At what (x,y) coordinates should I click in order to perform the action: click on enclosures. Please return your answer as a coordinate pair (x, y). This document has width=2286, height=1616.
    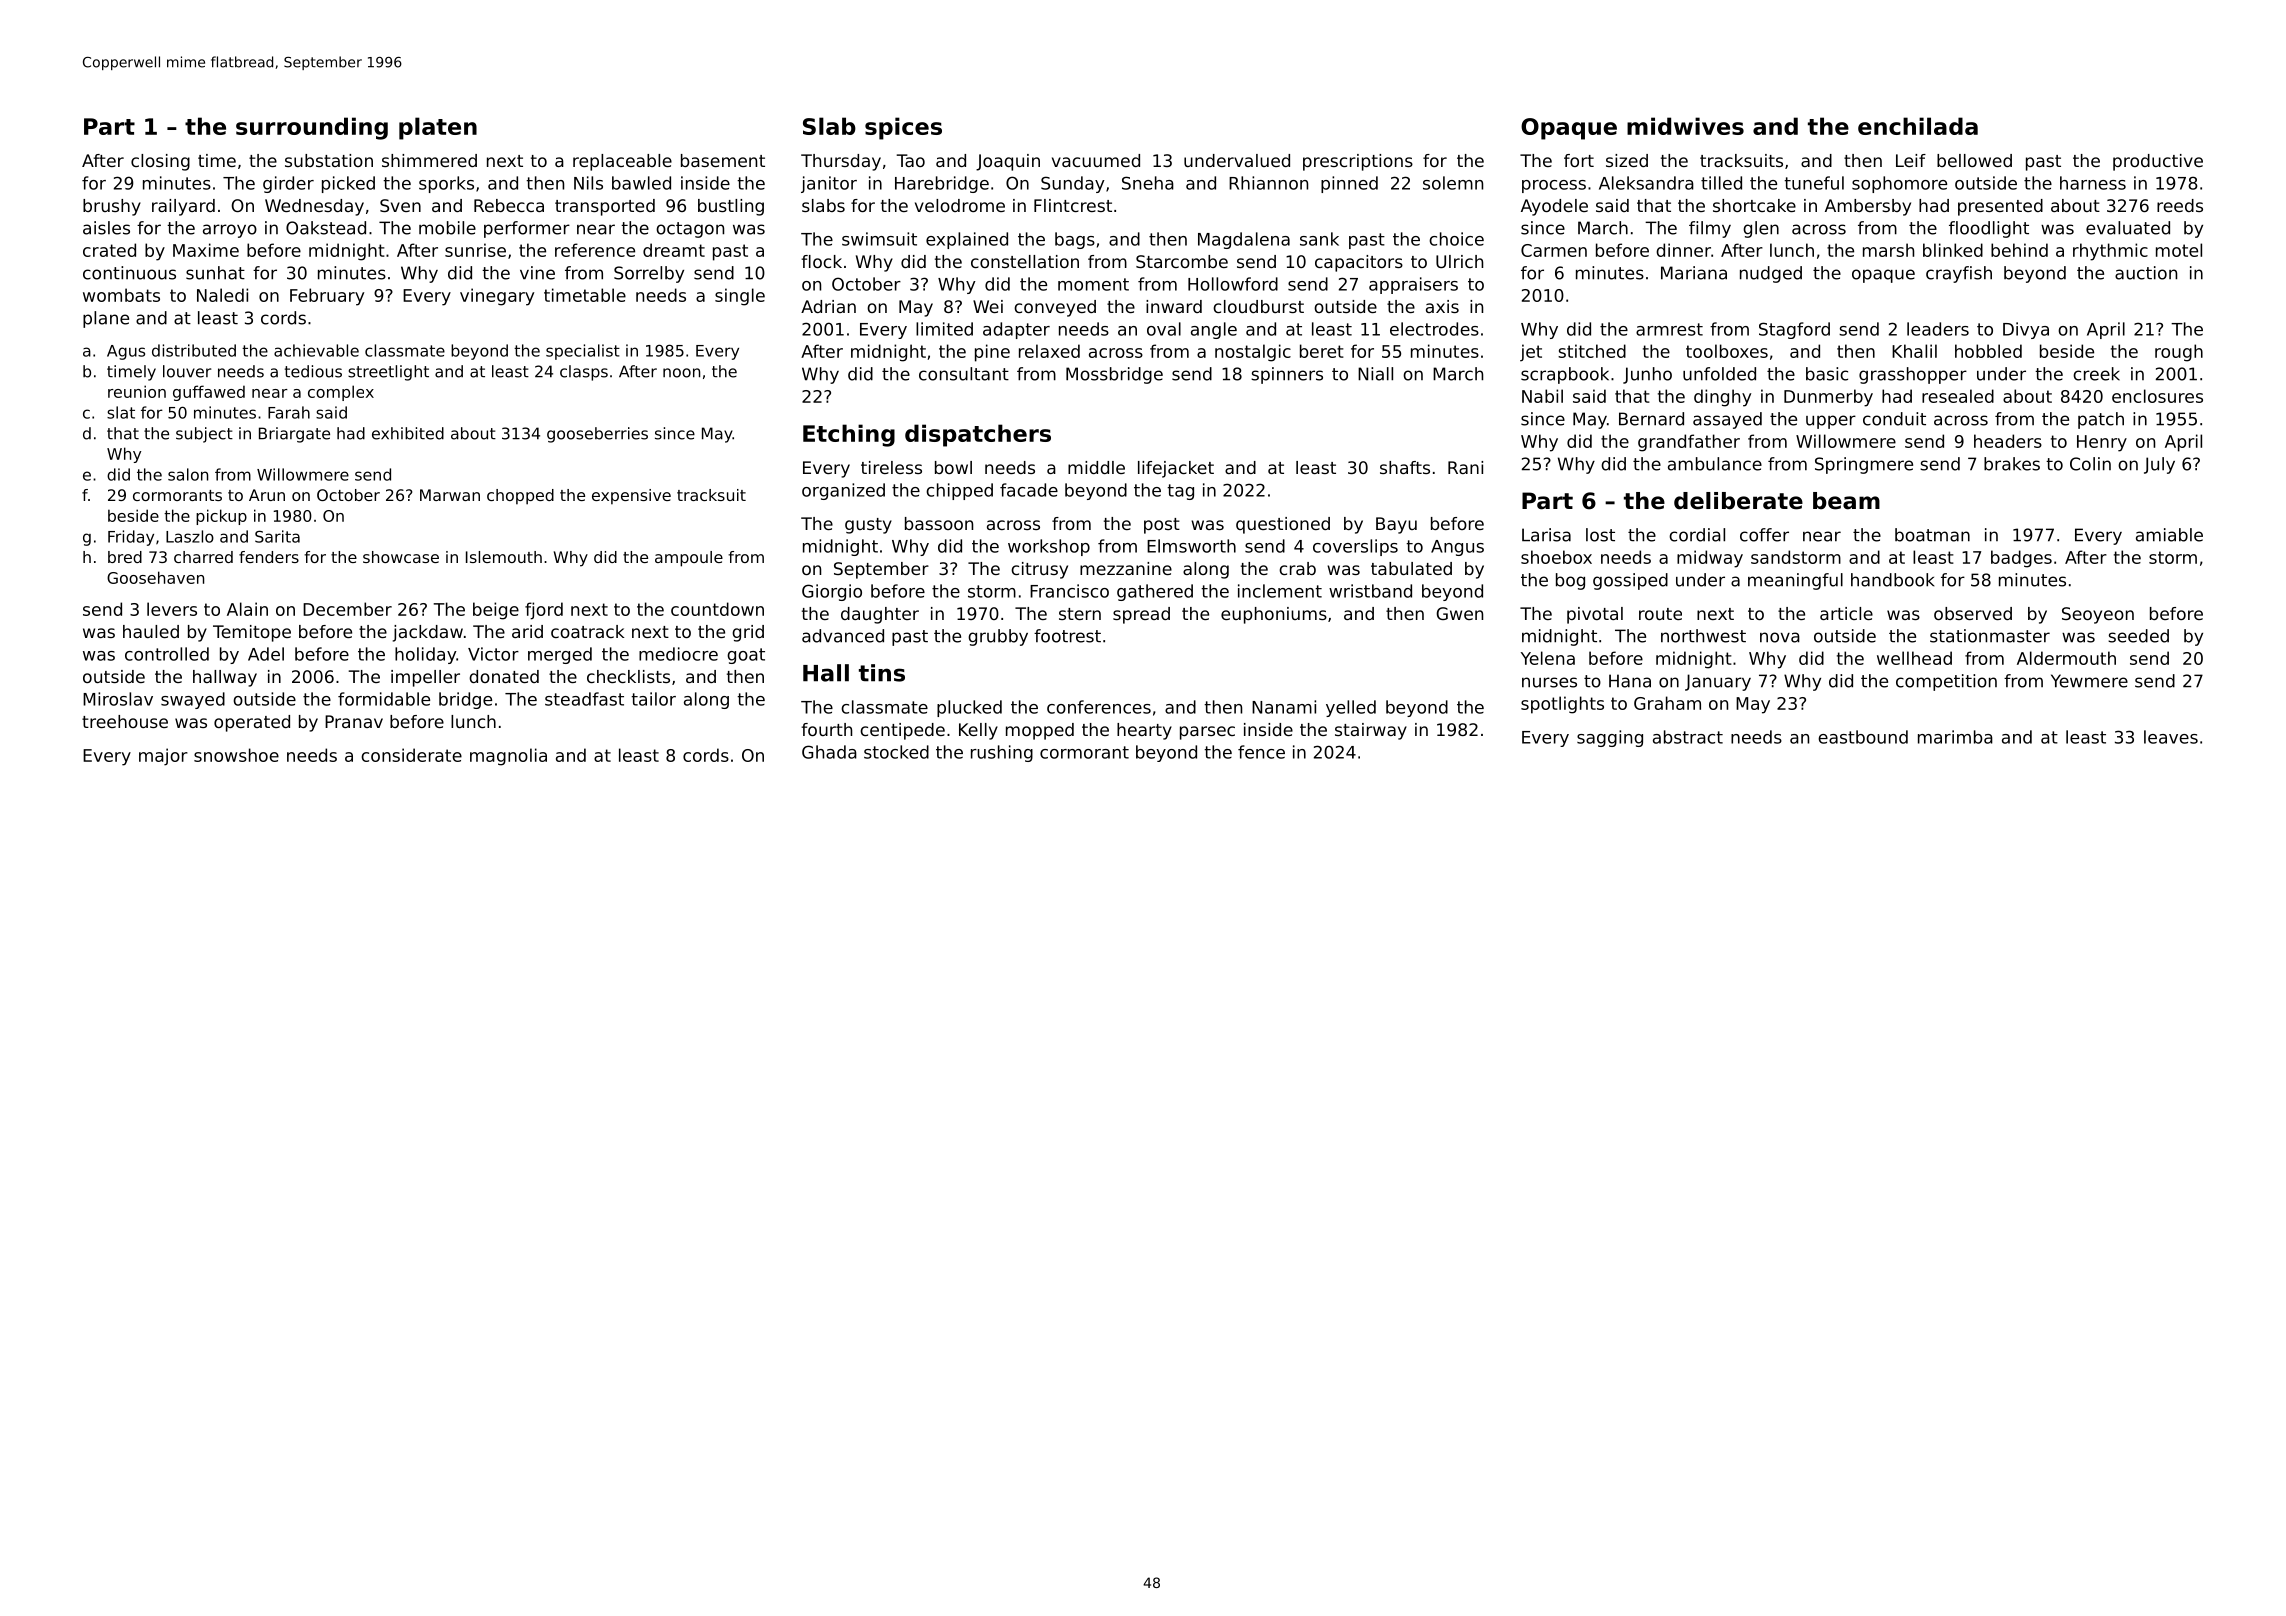
    Looking at the image, I should click on (2157, 396).
